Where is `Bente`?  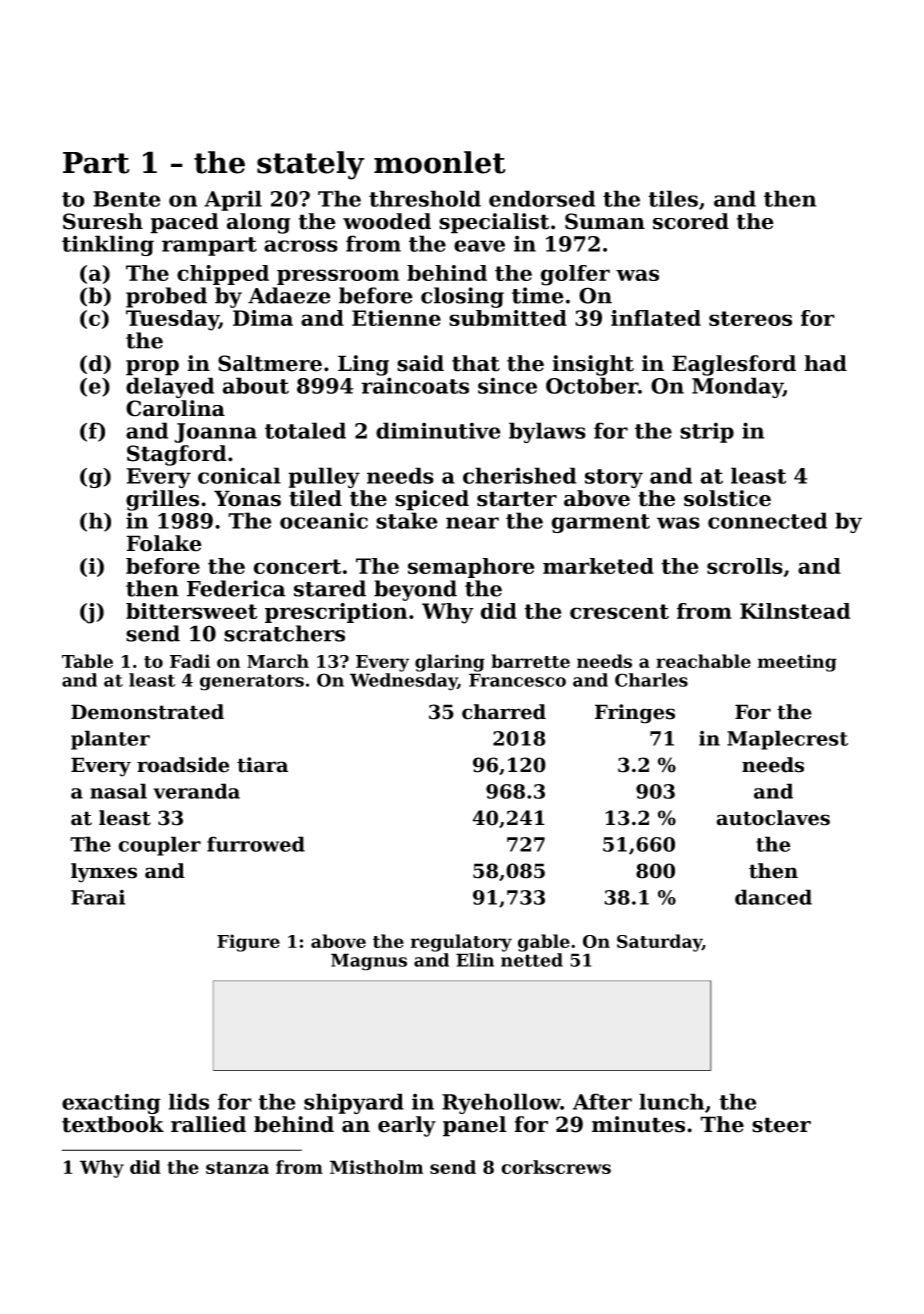
Bente is located at coordinates (127, 199).
